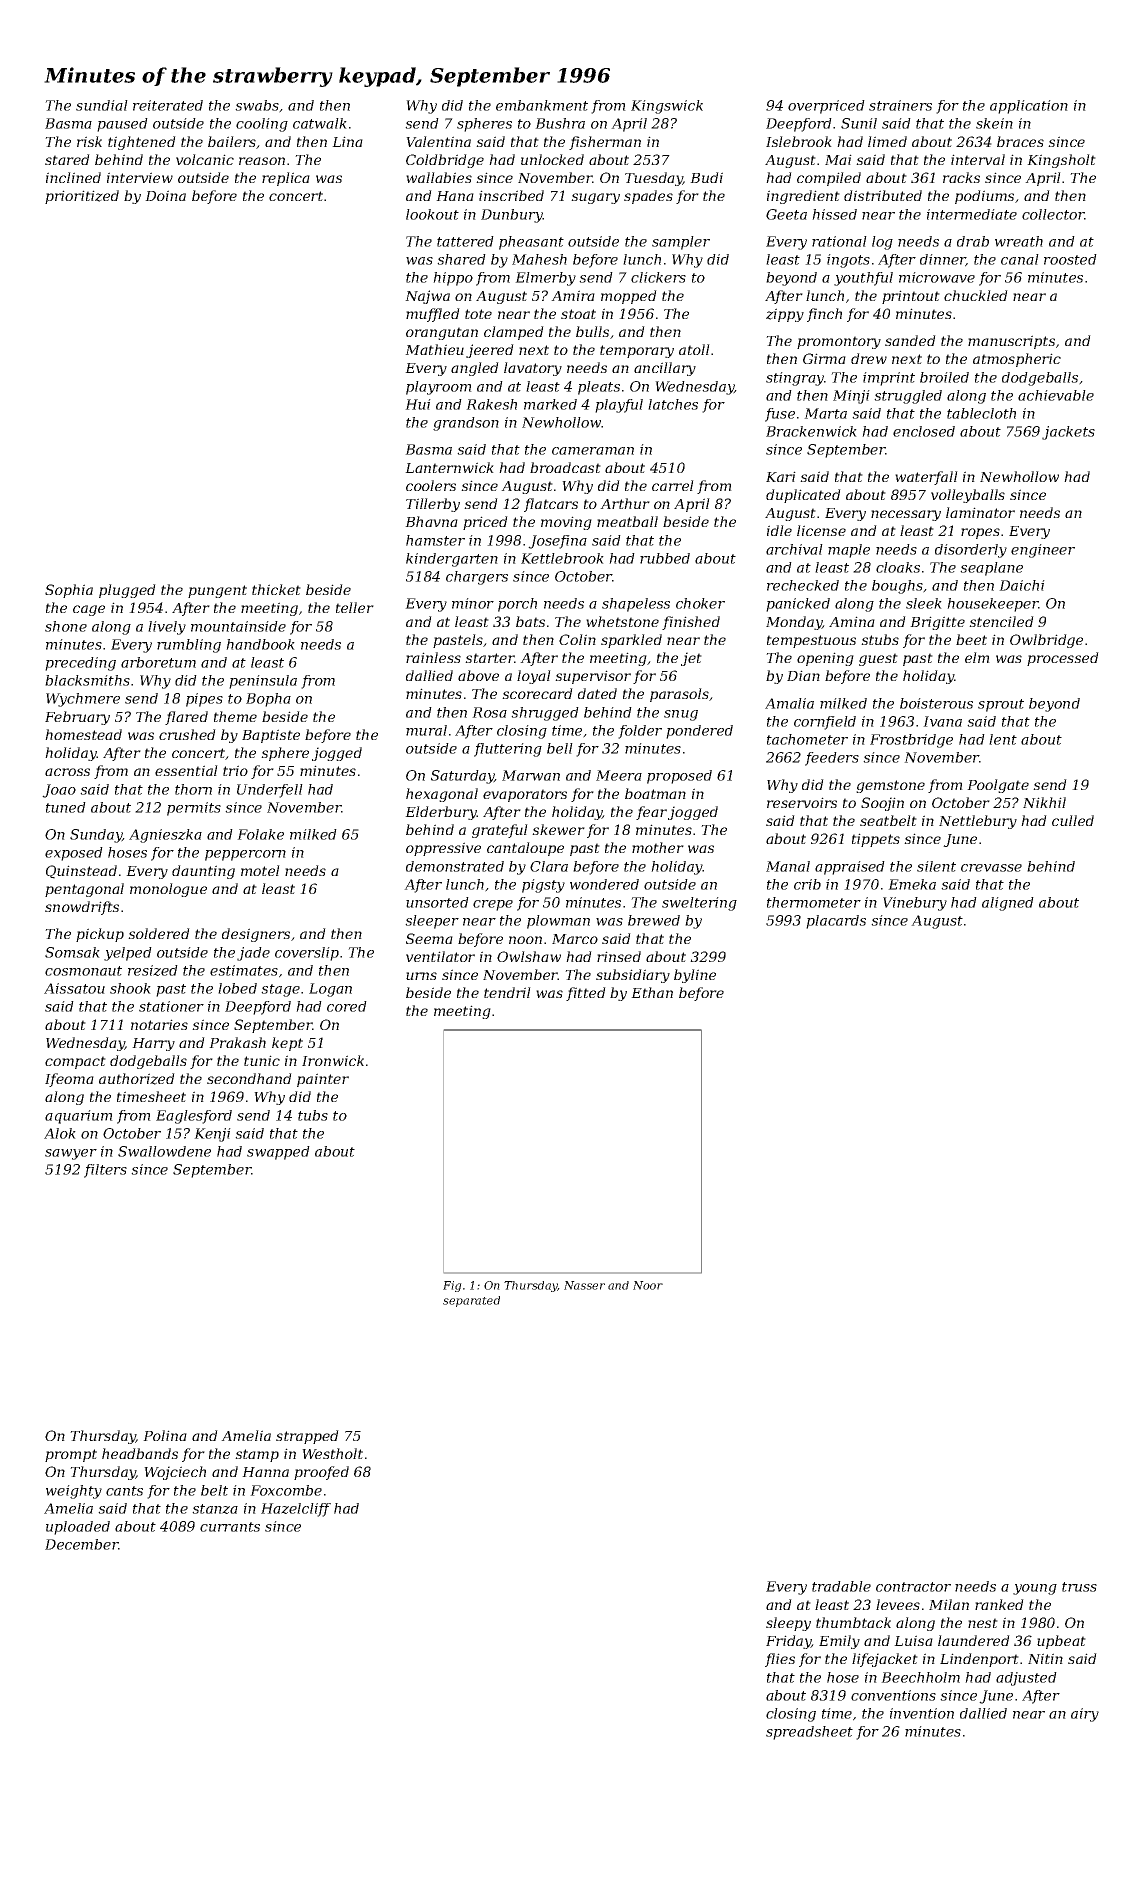 The image size is (1145, 1887). What do you see at coordinates (809, 1733) in the screenshot?
I see `spreadsheet` at bounding box center [809, 1733].
